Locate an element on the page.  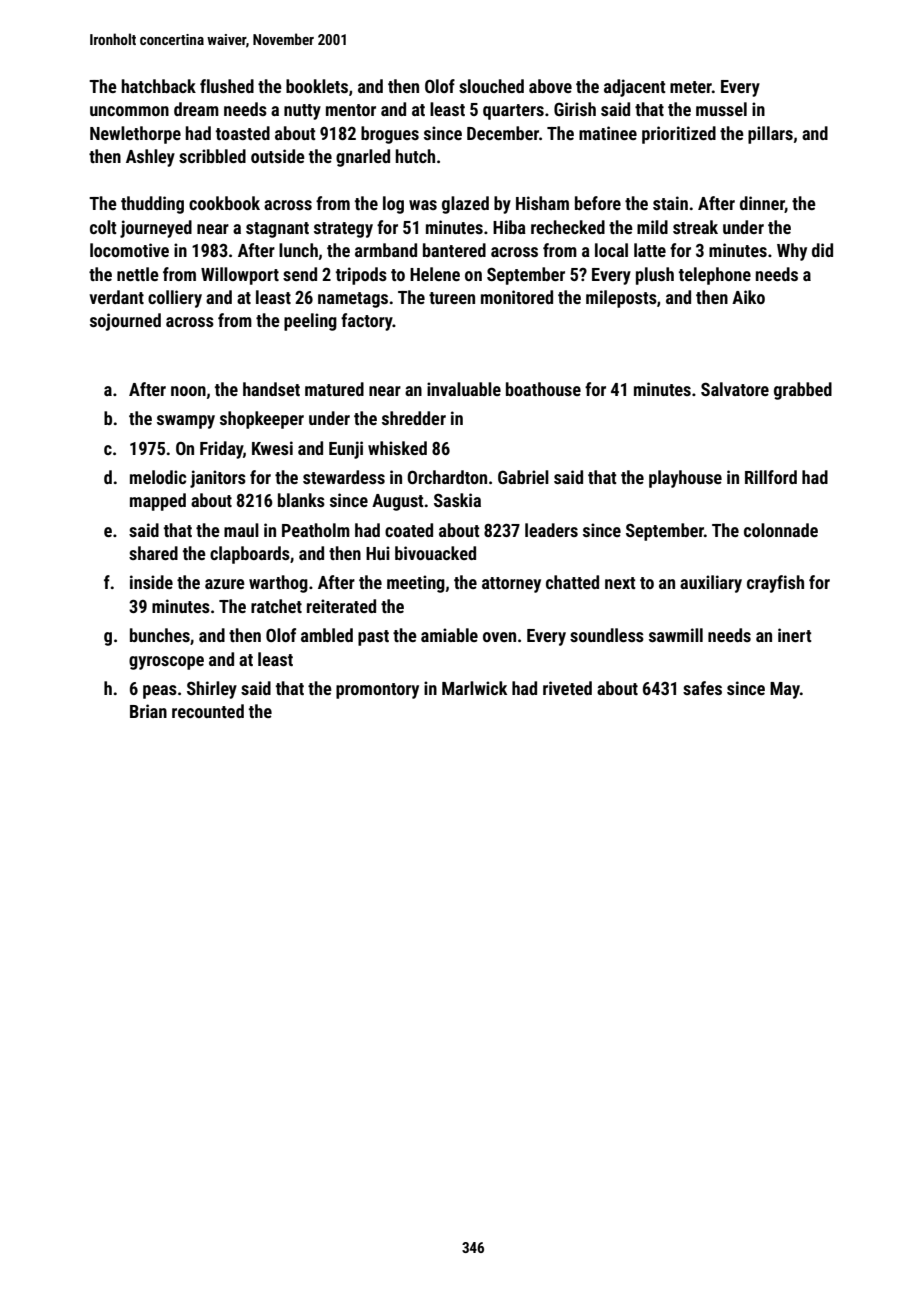
toasted is located at coordinates (243, 133).
